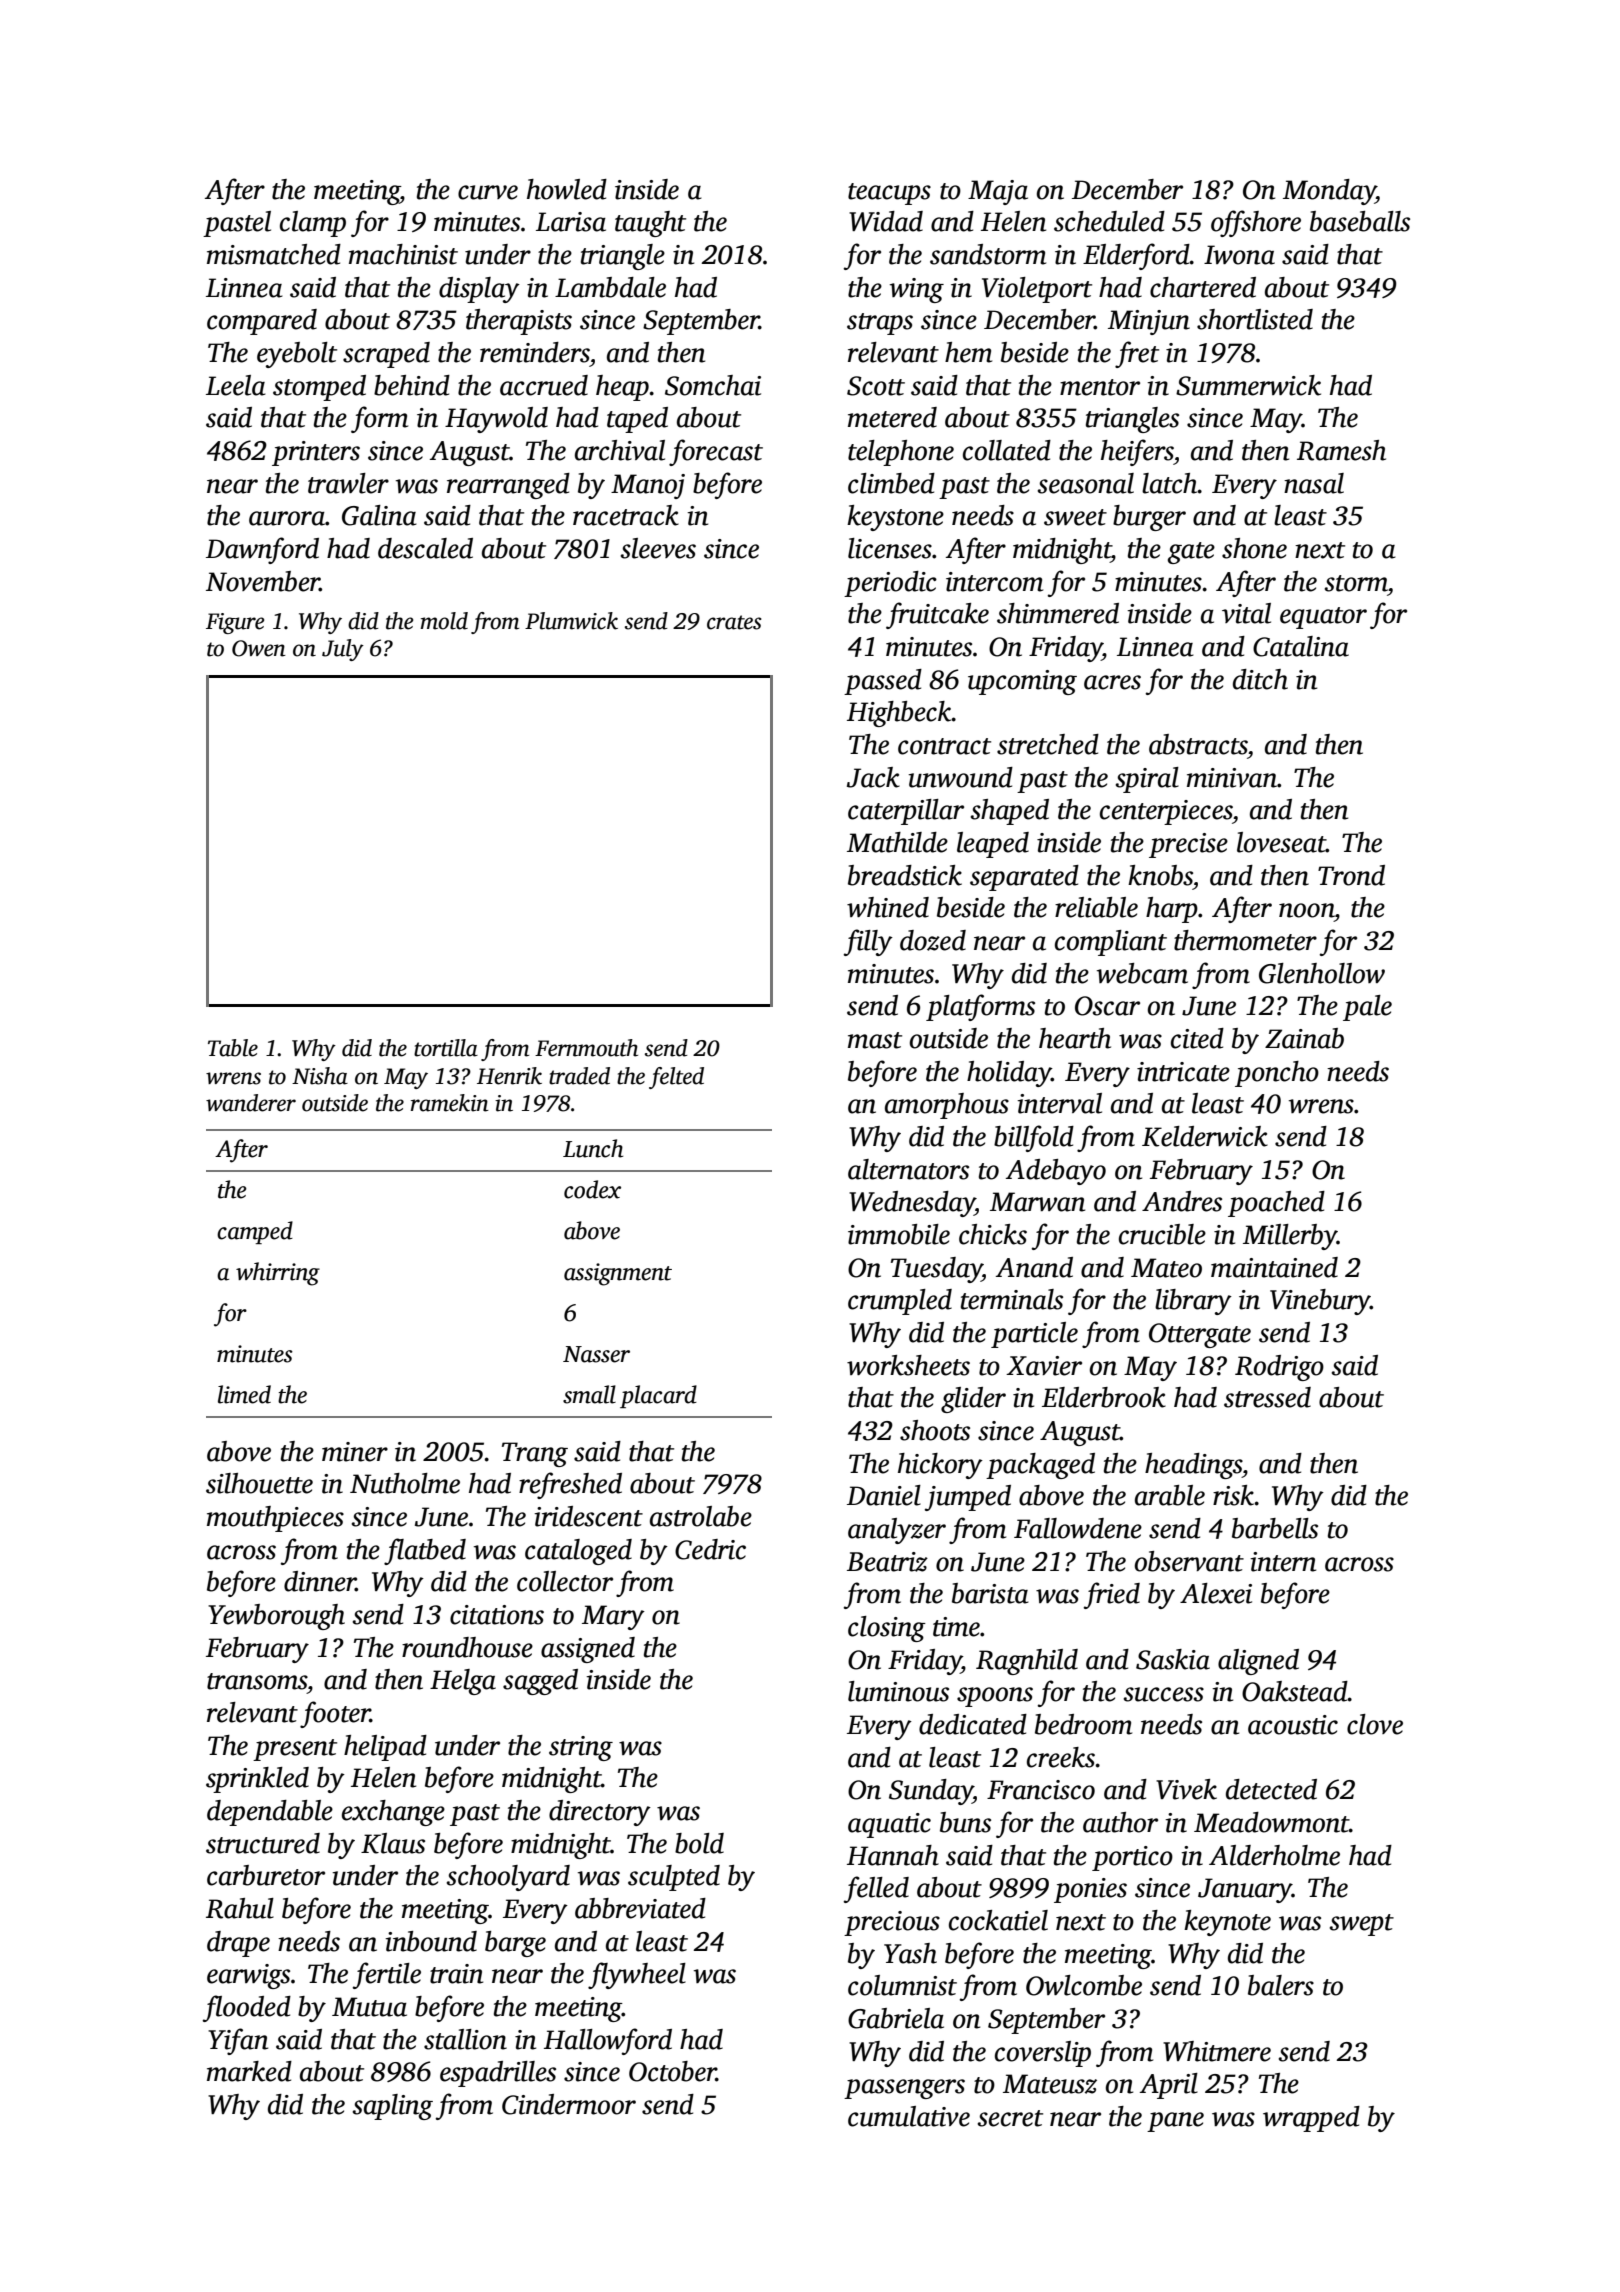 This screenshot has height=2292, width=1620. I want to click on Dawnford, so click(262, 550).
